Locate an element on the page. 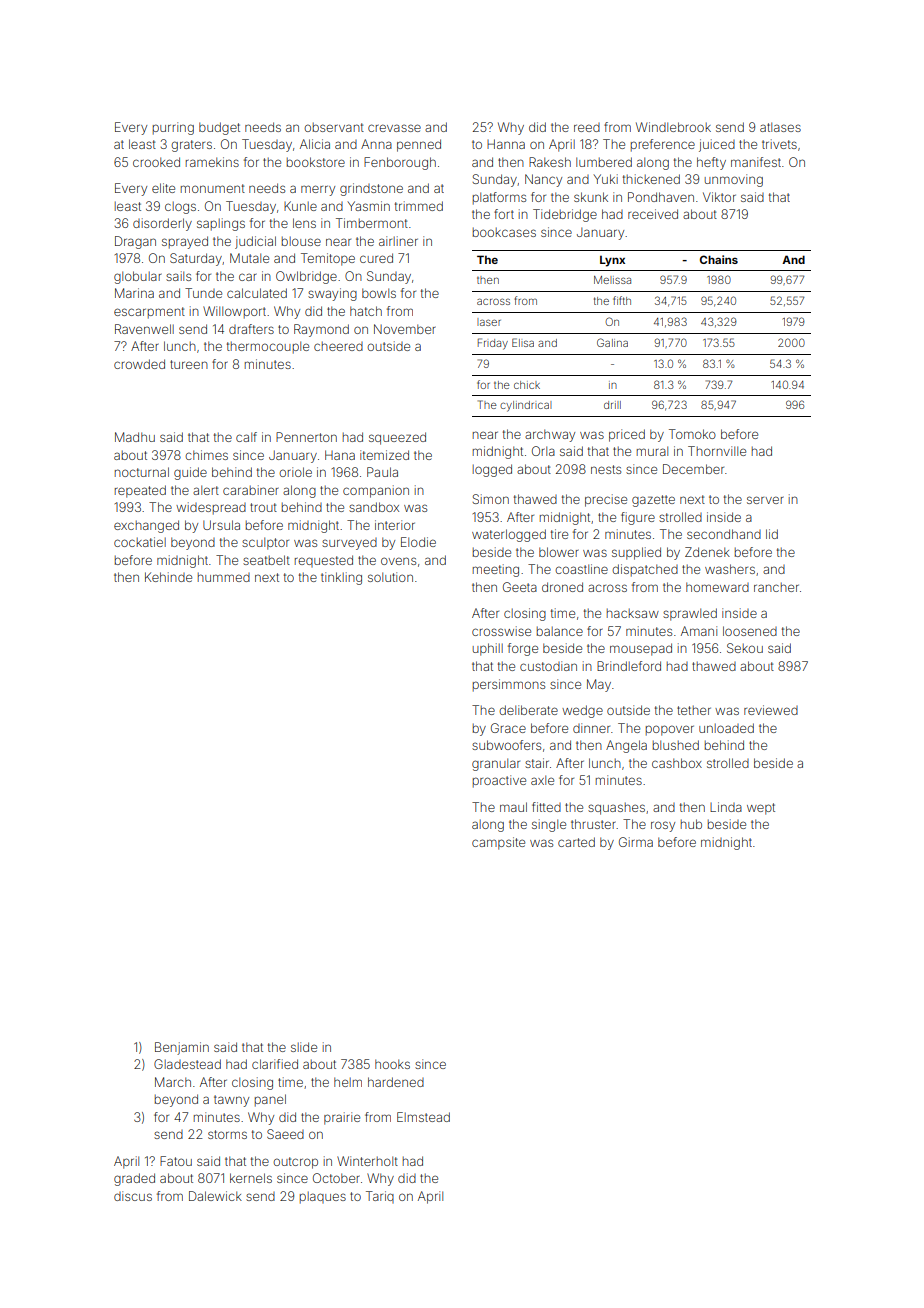  hub is located at coordinates (691, 824).
